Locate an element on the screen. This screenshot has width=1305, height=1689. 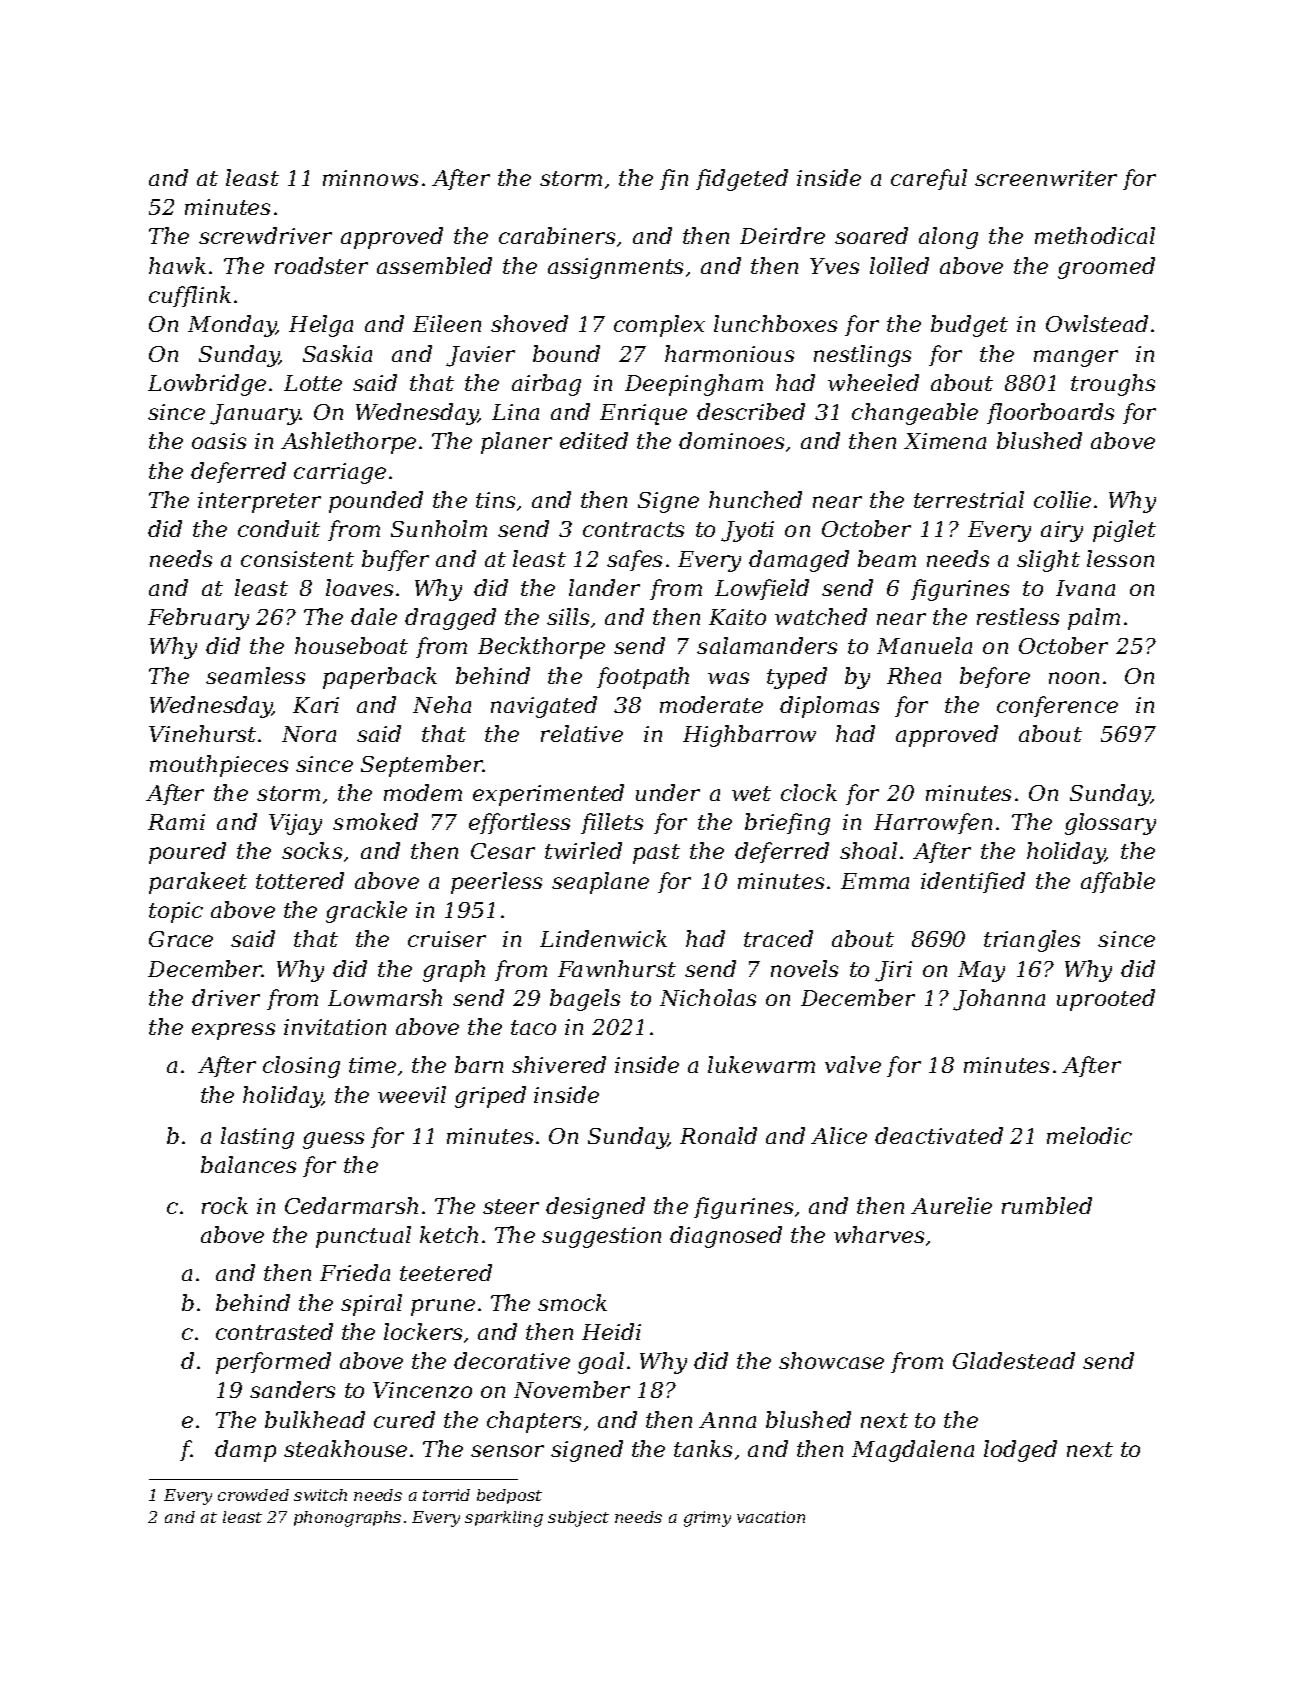
hunched is located at coordinates (755, 499).
